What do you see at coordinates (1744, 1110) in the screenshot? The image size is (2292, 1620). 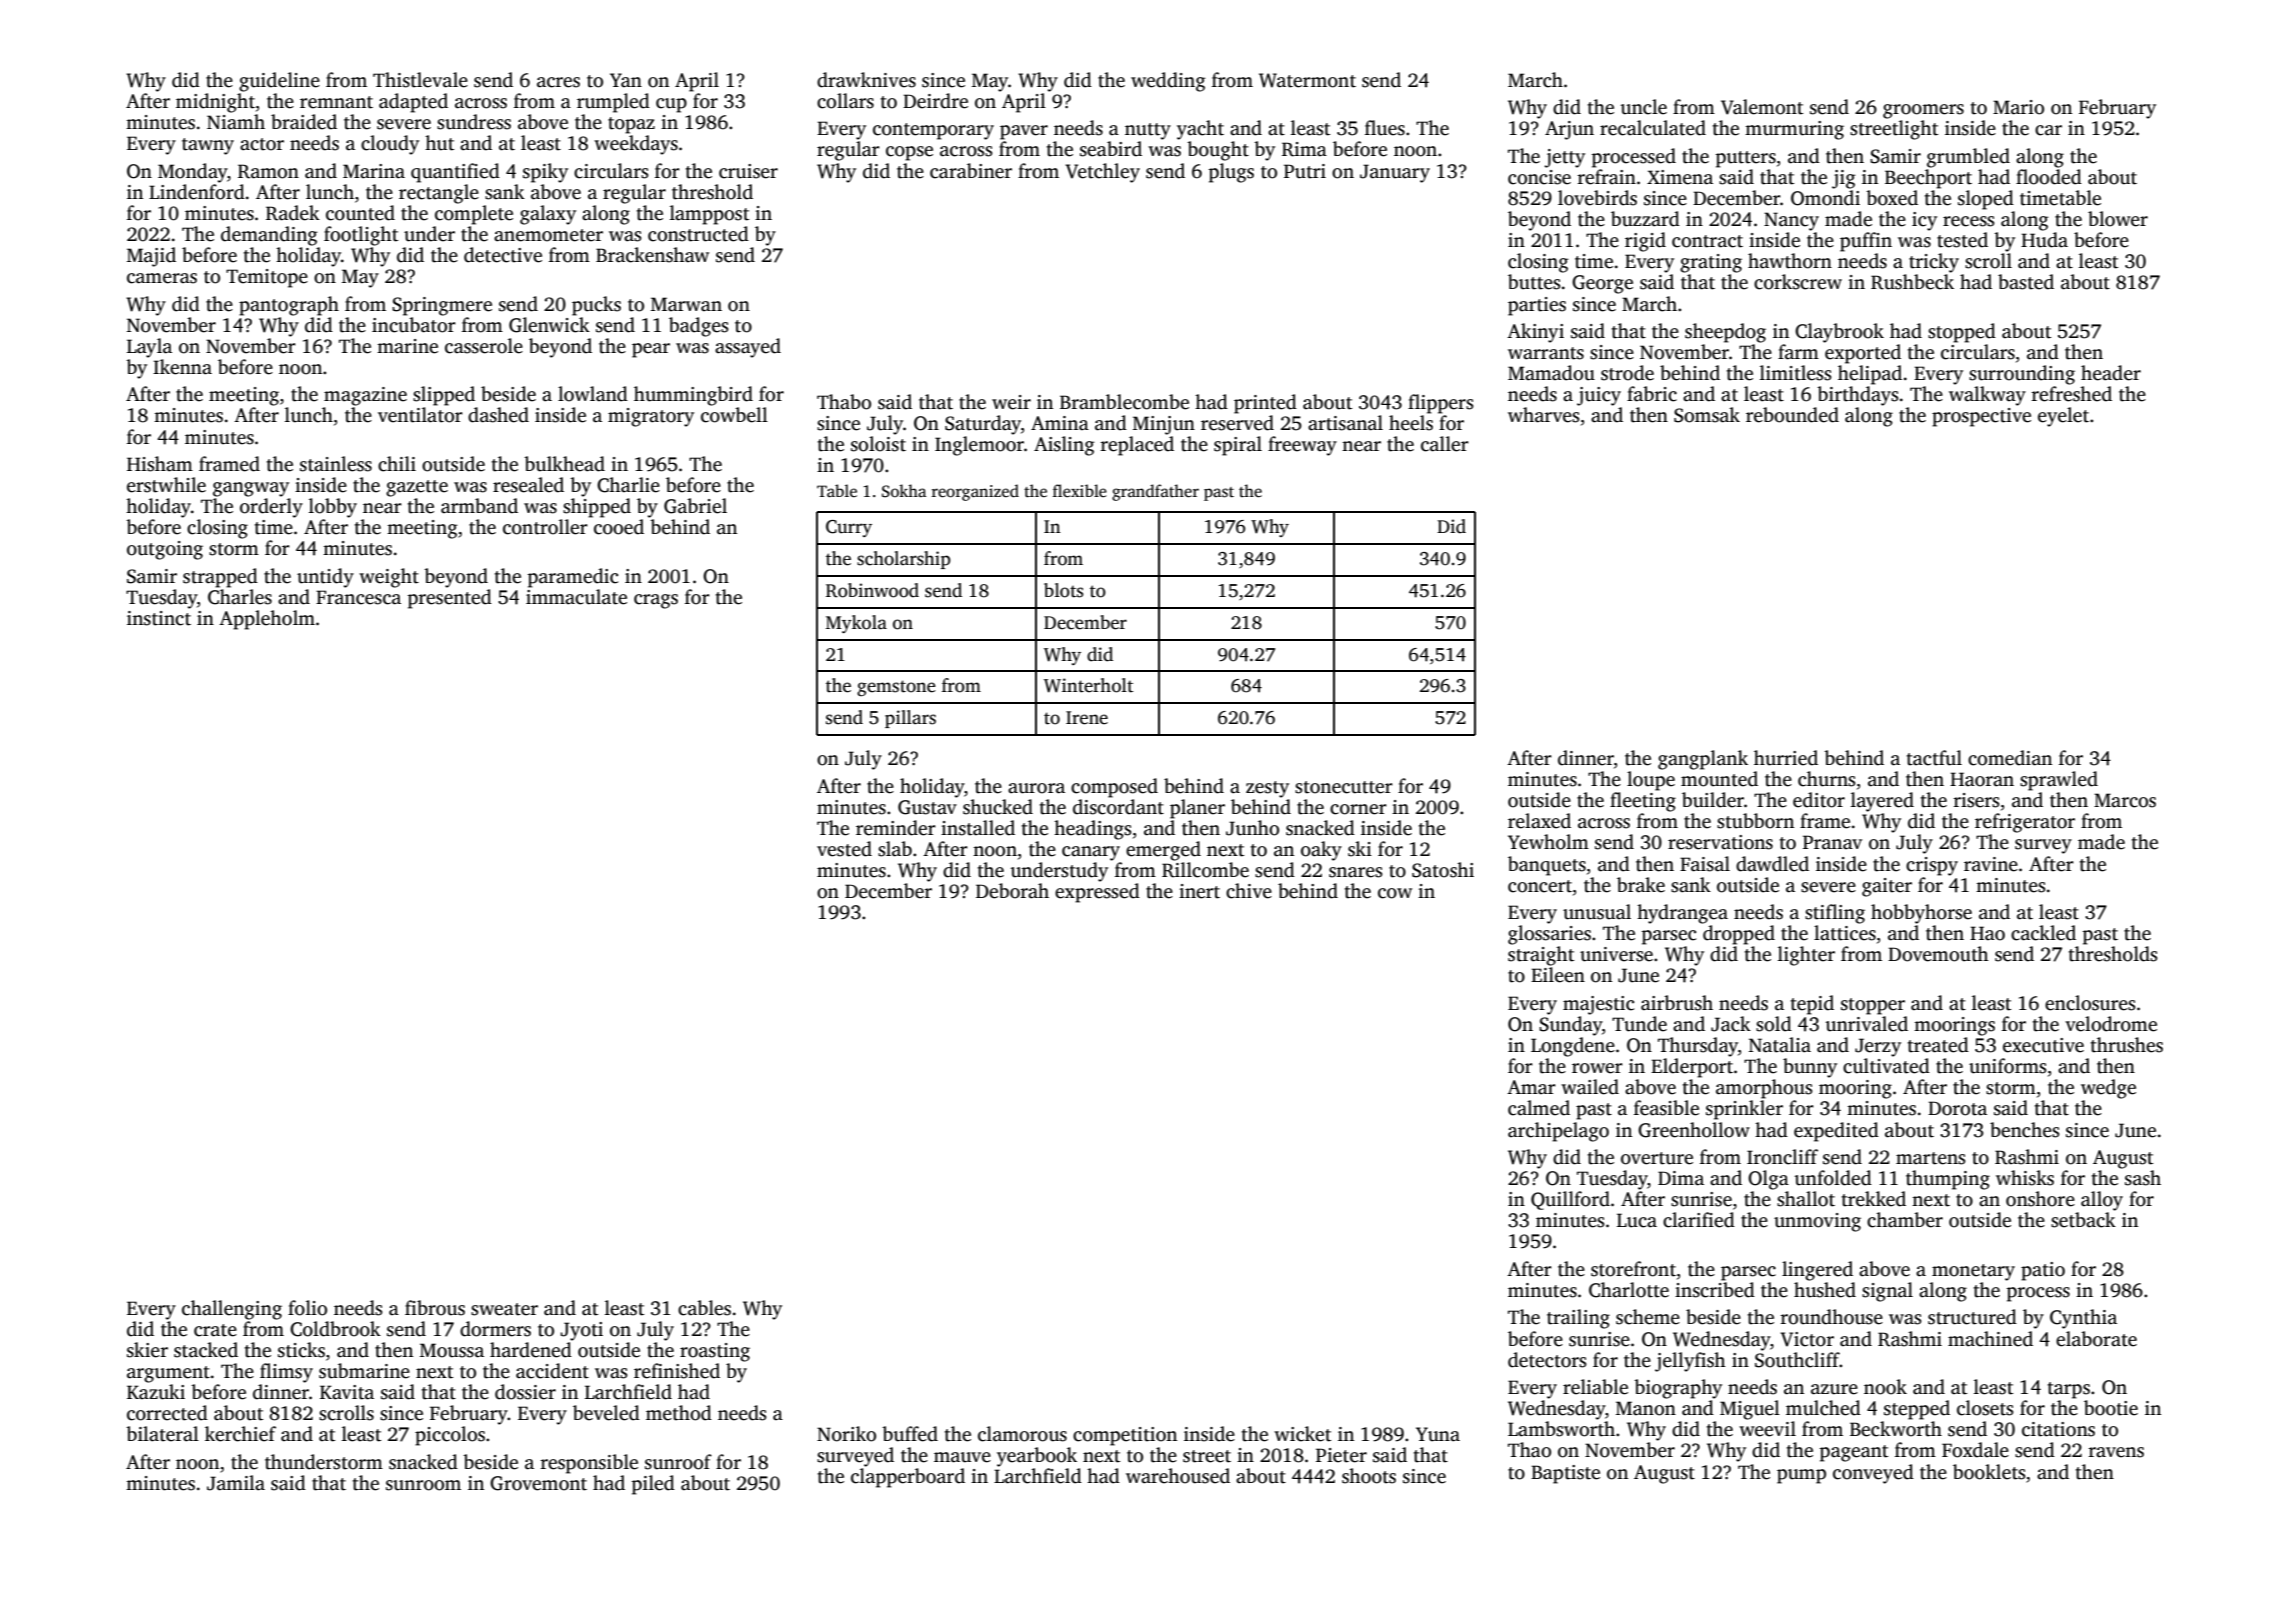 I see `sprinkler` at bounding box center [1744, 1110].
